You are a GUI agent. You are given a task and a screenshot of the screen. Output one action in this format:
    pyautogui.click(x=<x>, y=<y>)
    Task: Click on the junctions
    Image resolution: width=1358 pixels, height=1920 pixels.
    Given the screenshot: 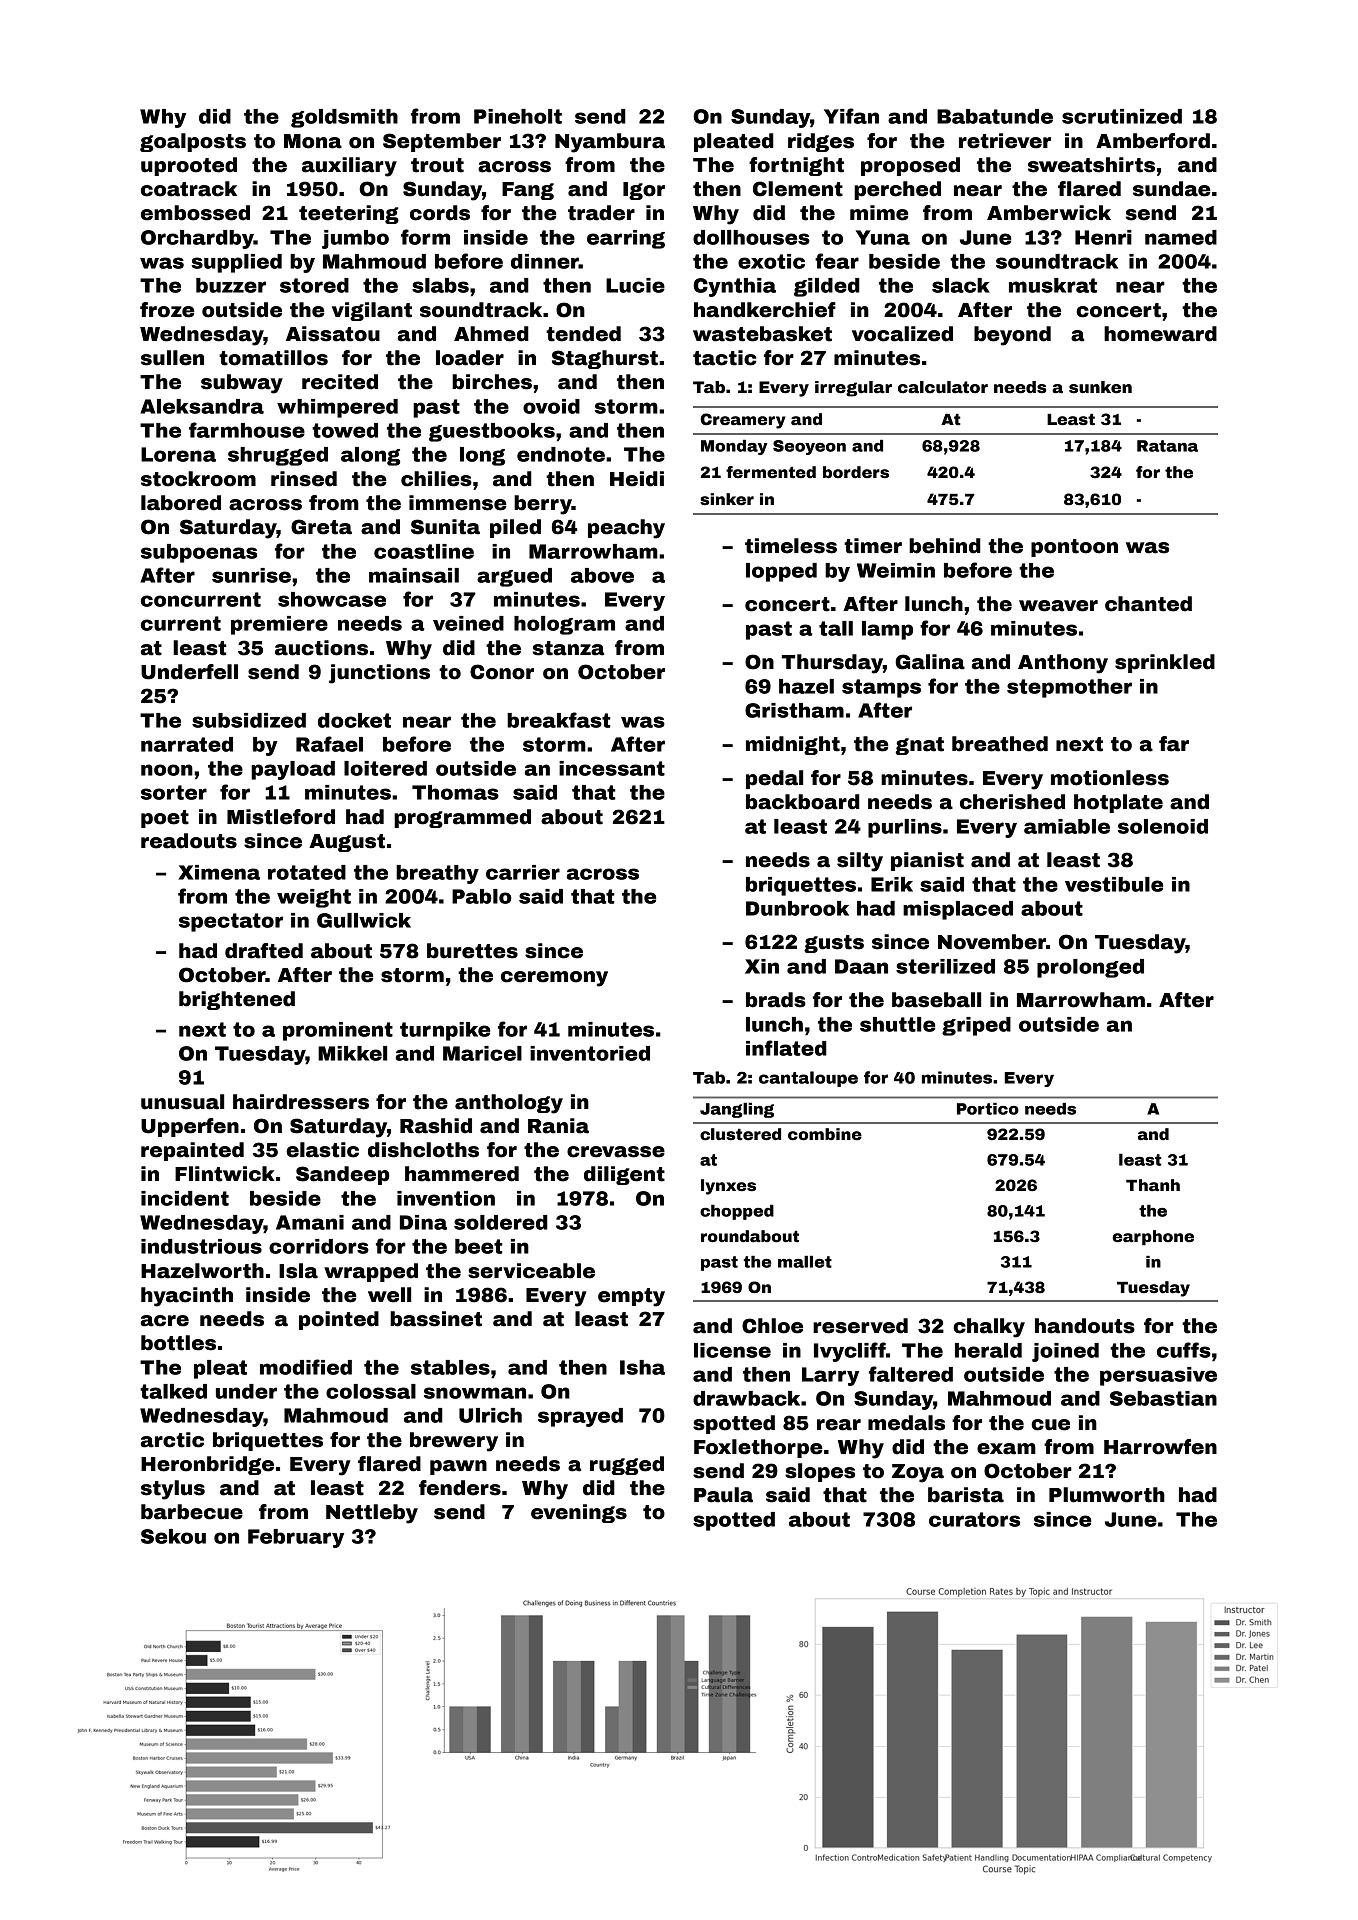 What is the action you would take?
    pyautogui.click(x=379, y=674)
